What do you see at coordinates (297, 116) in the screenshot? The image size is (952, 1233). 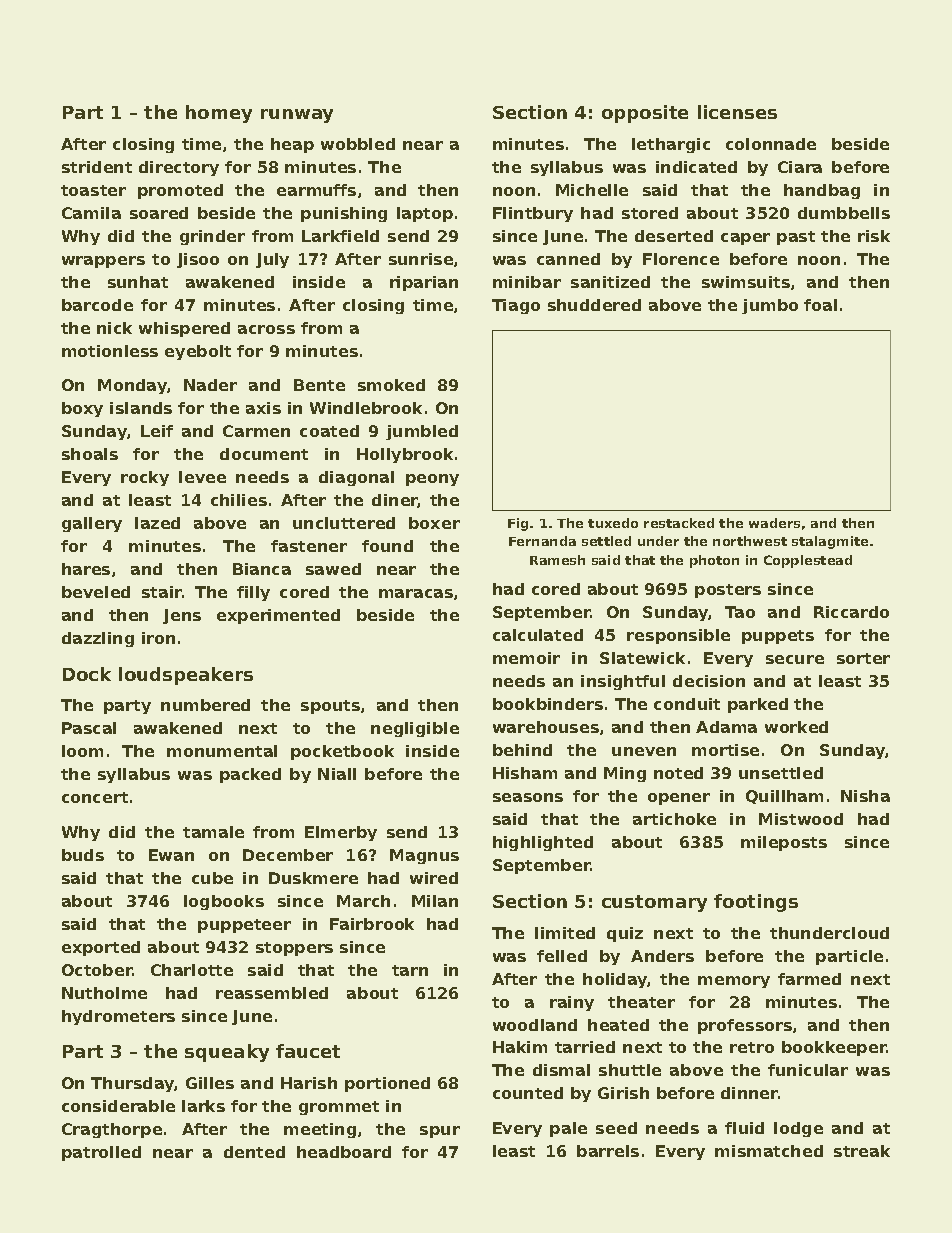 I see `runway` at bounding box center [297, 116].
